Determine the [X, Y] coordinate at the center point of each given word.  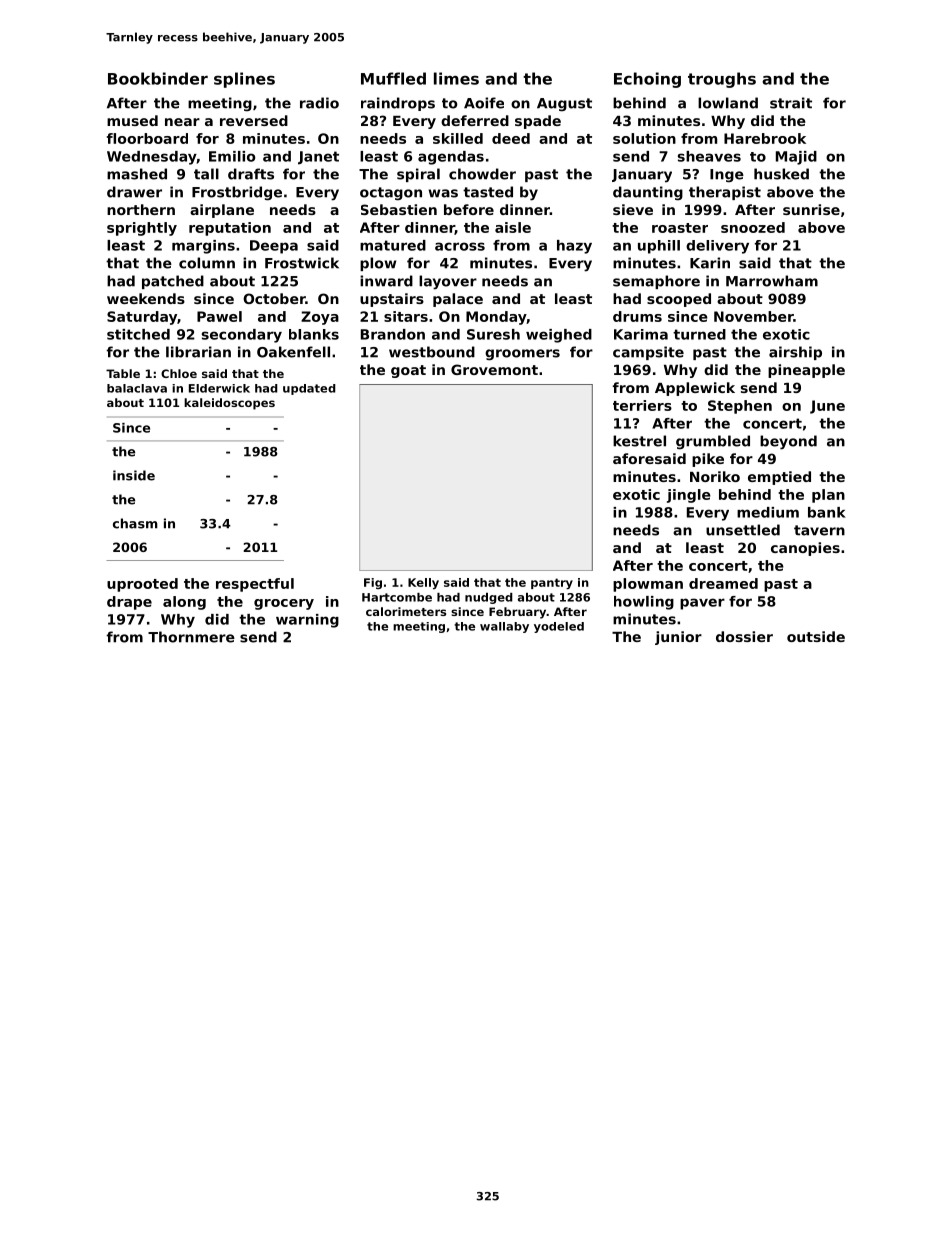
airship [795, 353]
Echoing [647, 80]
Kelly [423, 583]
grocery [284, 604]
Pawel [219, 316]
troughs [722, 80]
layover [448, 282]
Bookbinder [158, 78]
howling [644, 603]
